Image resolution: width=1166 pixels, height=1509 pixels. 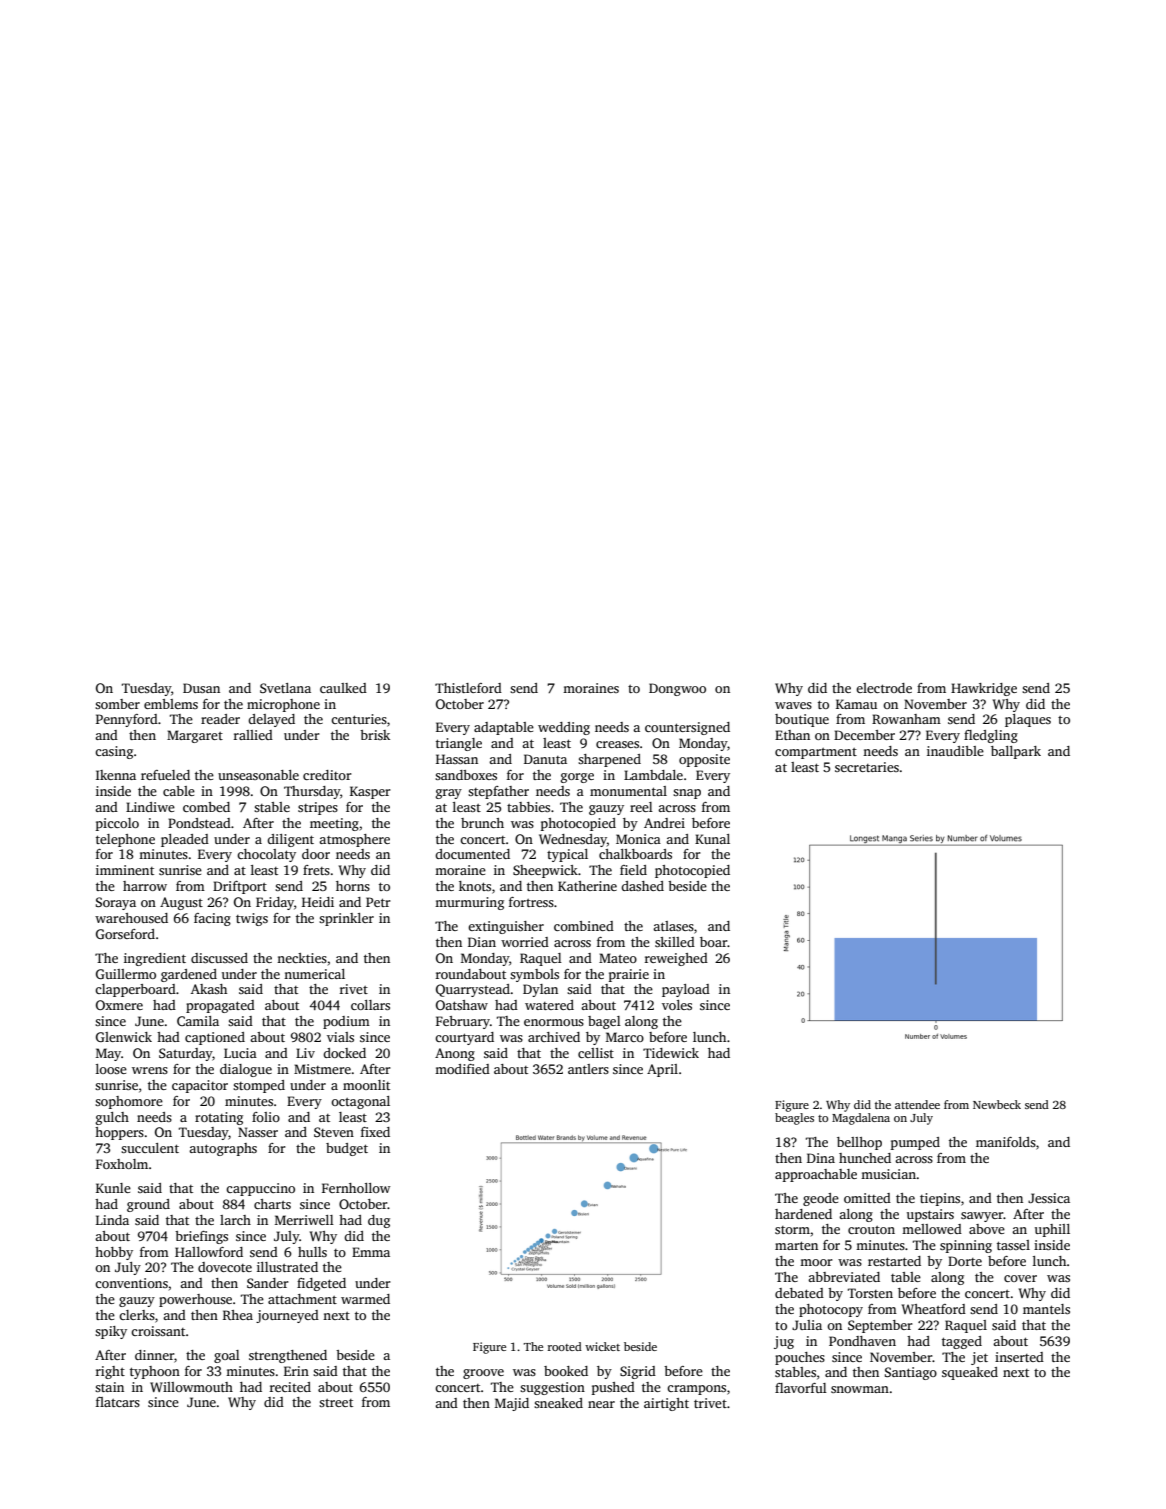 What do you see at coordinates (618, 958) in the screenshot?
I see `Mateo` at bounding box center [618, 958].
